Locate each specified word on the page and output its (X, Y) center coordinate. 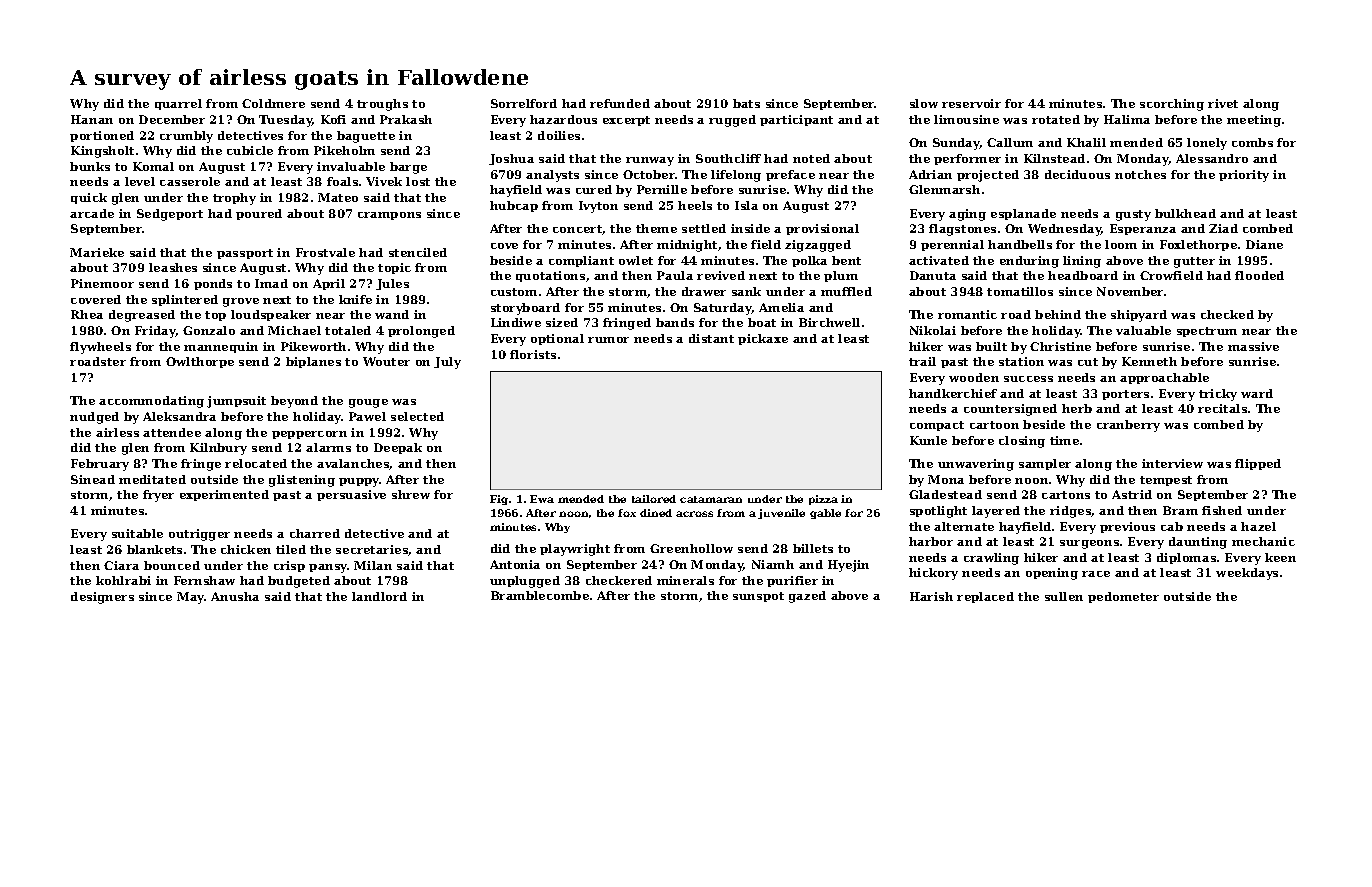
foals (342, 181)
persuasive (351, 495)
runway (650, 161)
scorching (1172, 105)
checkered (619, 580)
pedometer (1123, 597)
